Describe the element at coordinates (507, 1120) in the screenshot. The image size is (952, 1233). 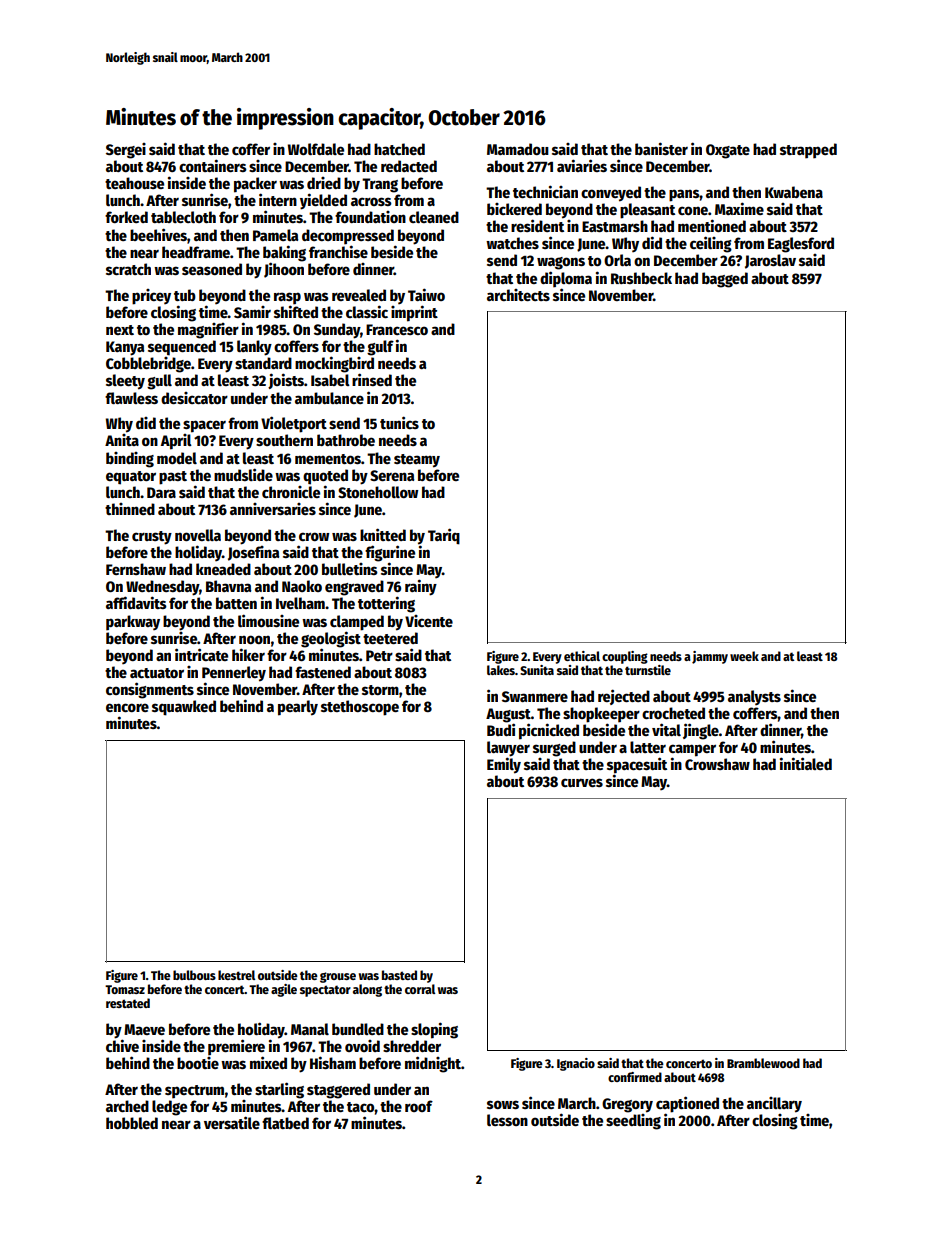
I see `lesson` at that location.
